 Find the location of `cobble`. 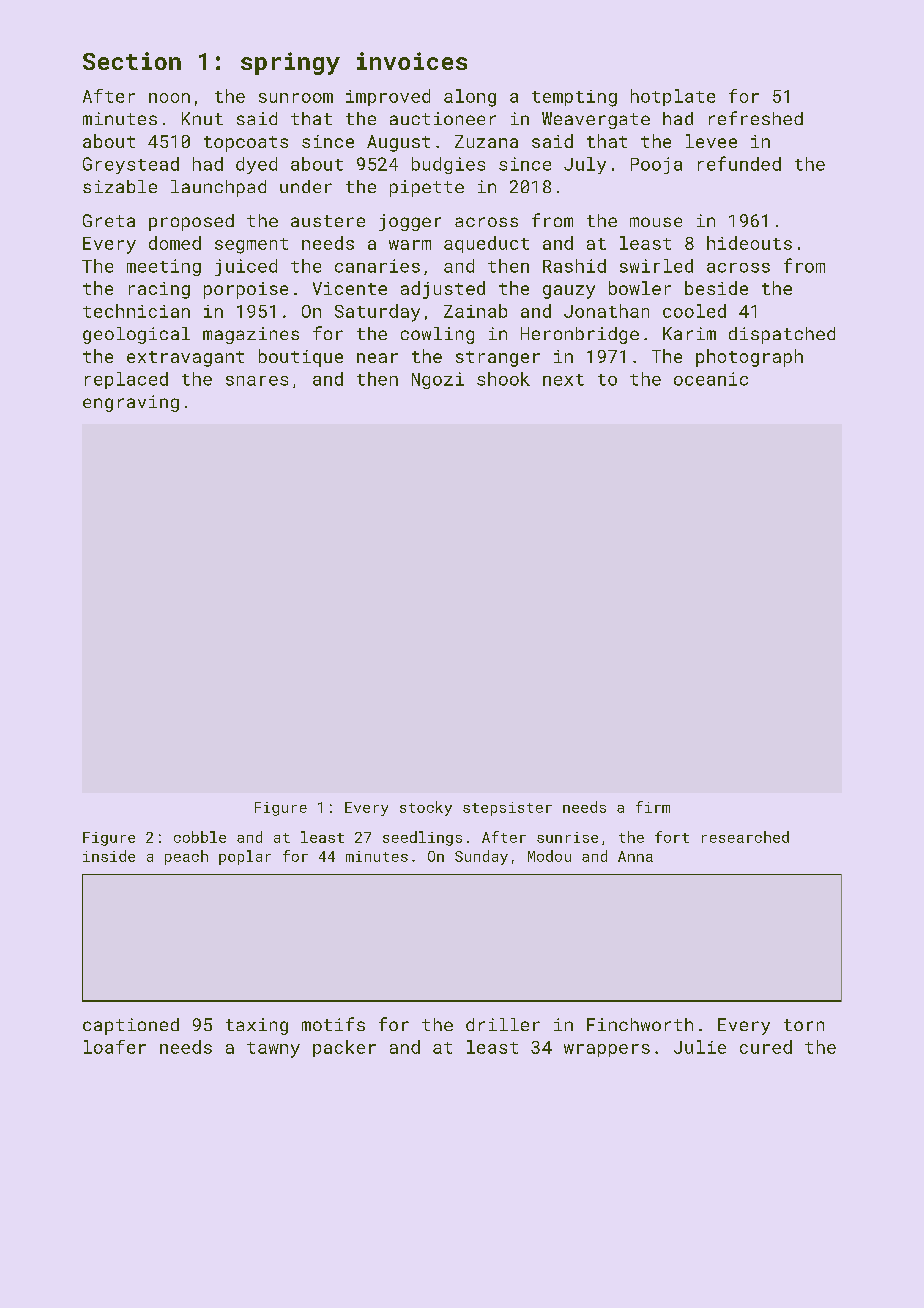

cobble is located at coordinates (200, 837).
